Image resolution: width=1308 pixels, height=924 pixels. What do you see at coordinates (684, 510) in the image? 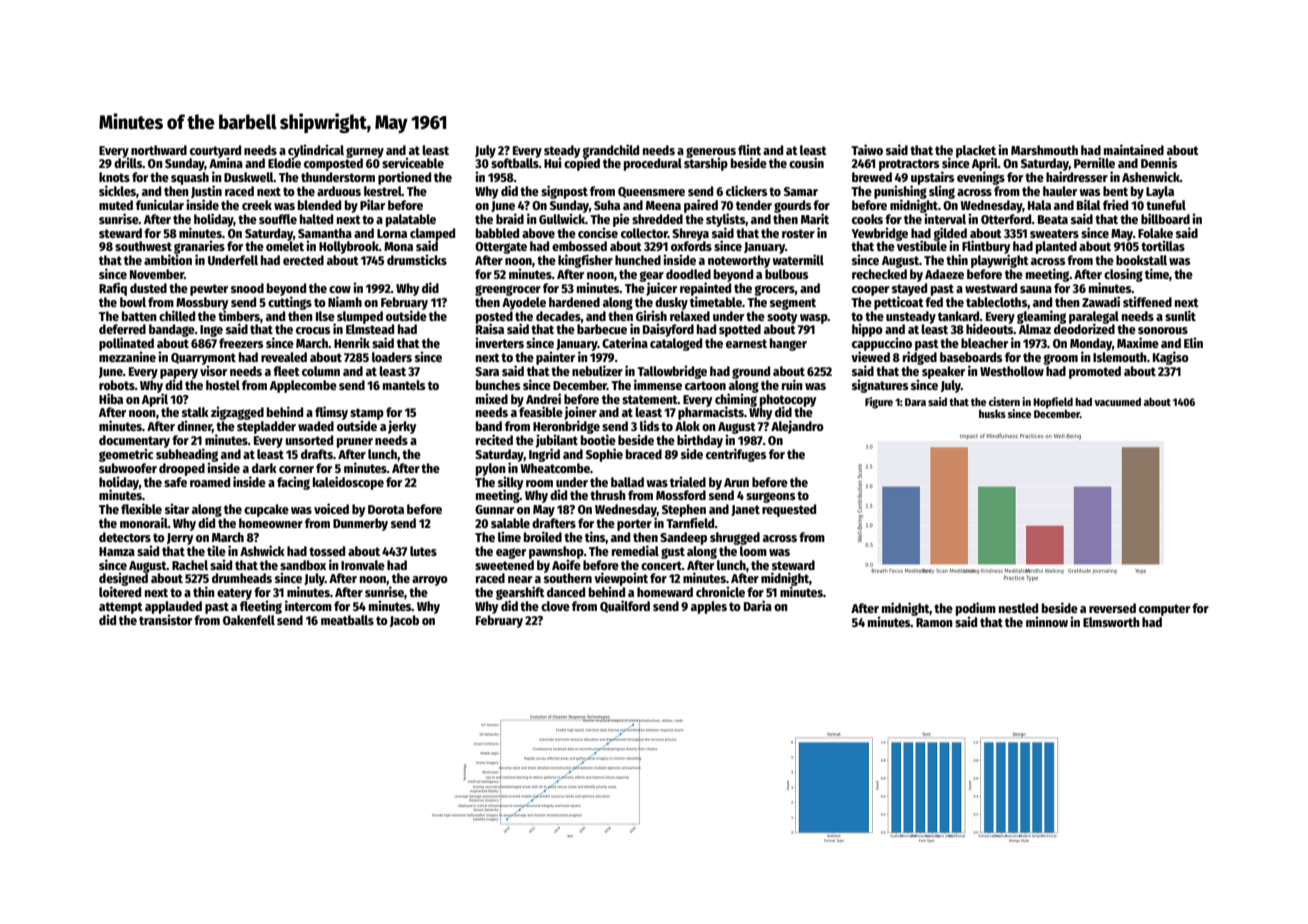
I see `Stephen` at bounding box center [684, 510].
